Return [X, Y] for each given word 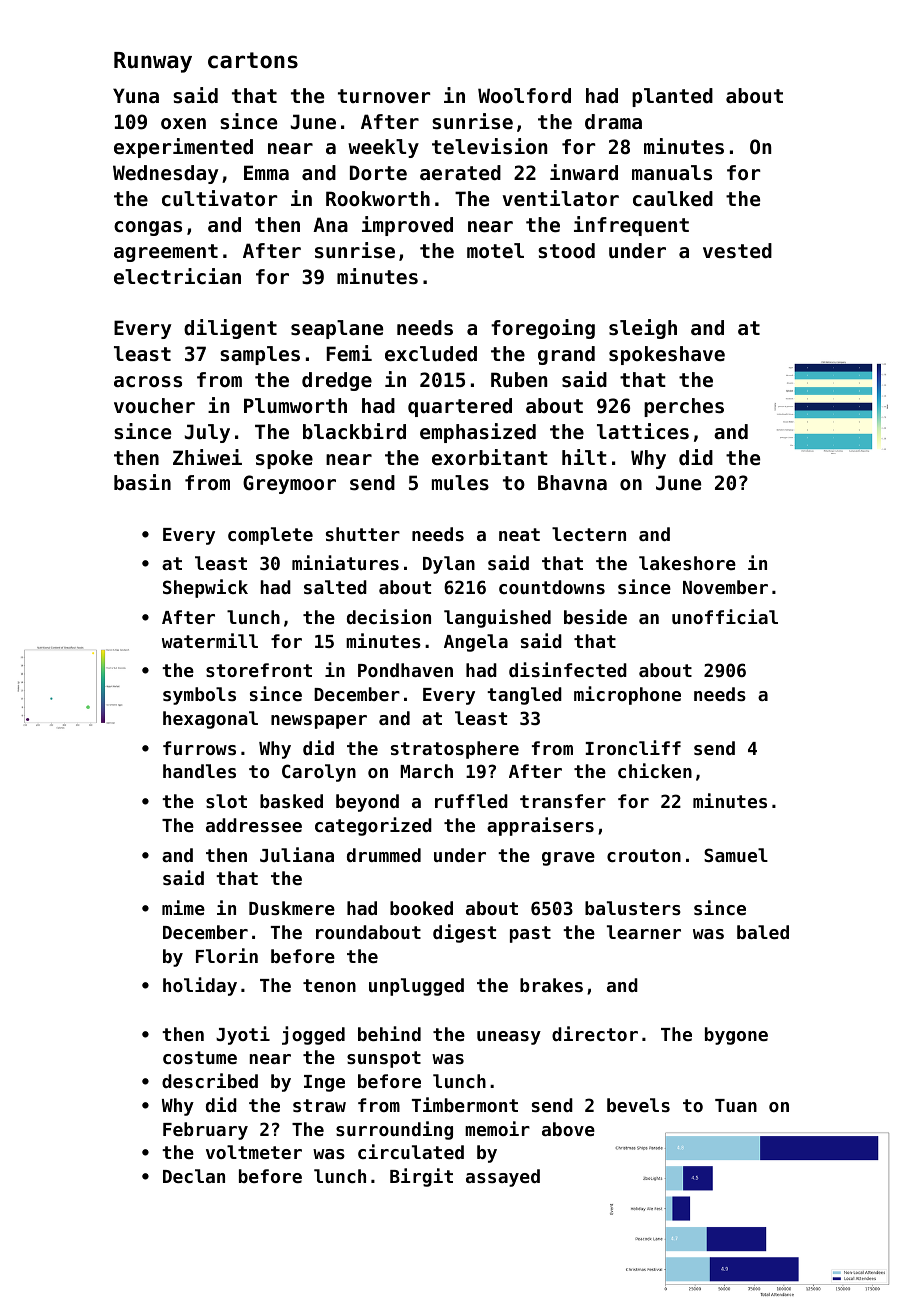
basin [142, 482]
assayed [503, 1178]
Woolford [524, 96]
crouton [644, 855]
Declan [194, 1176]
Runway [153, 62]
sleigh [643, 329]
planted [672, 97]
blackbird [354, 431]
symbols [199, 696]
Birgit [421, 1177]
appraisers [540, 826]
